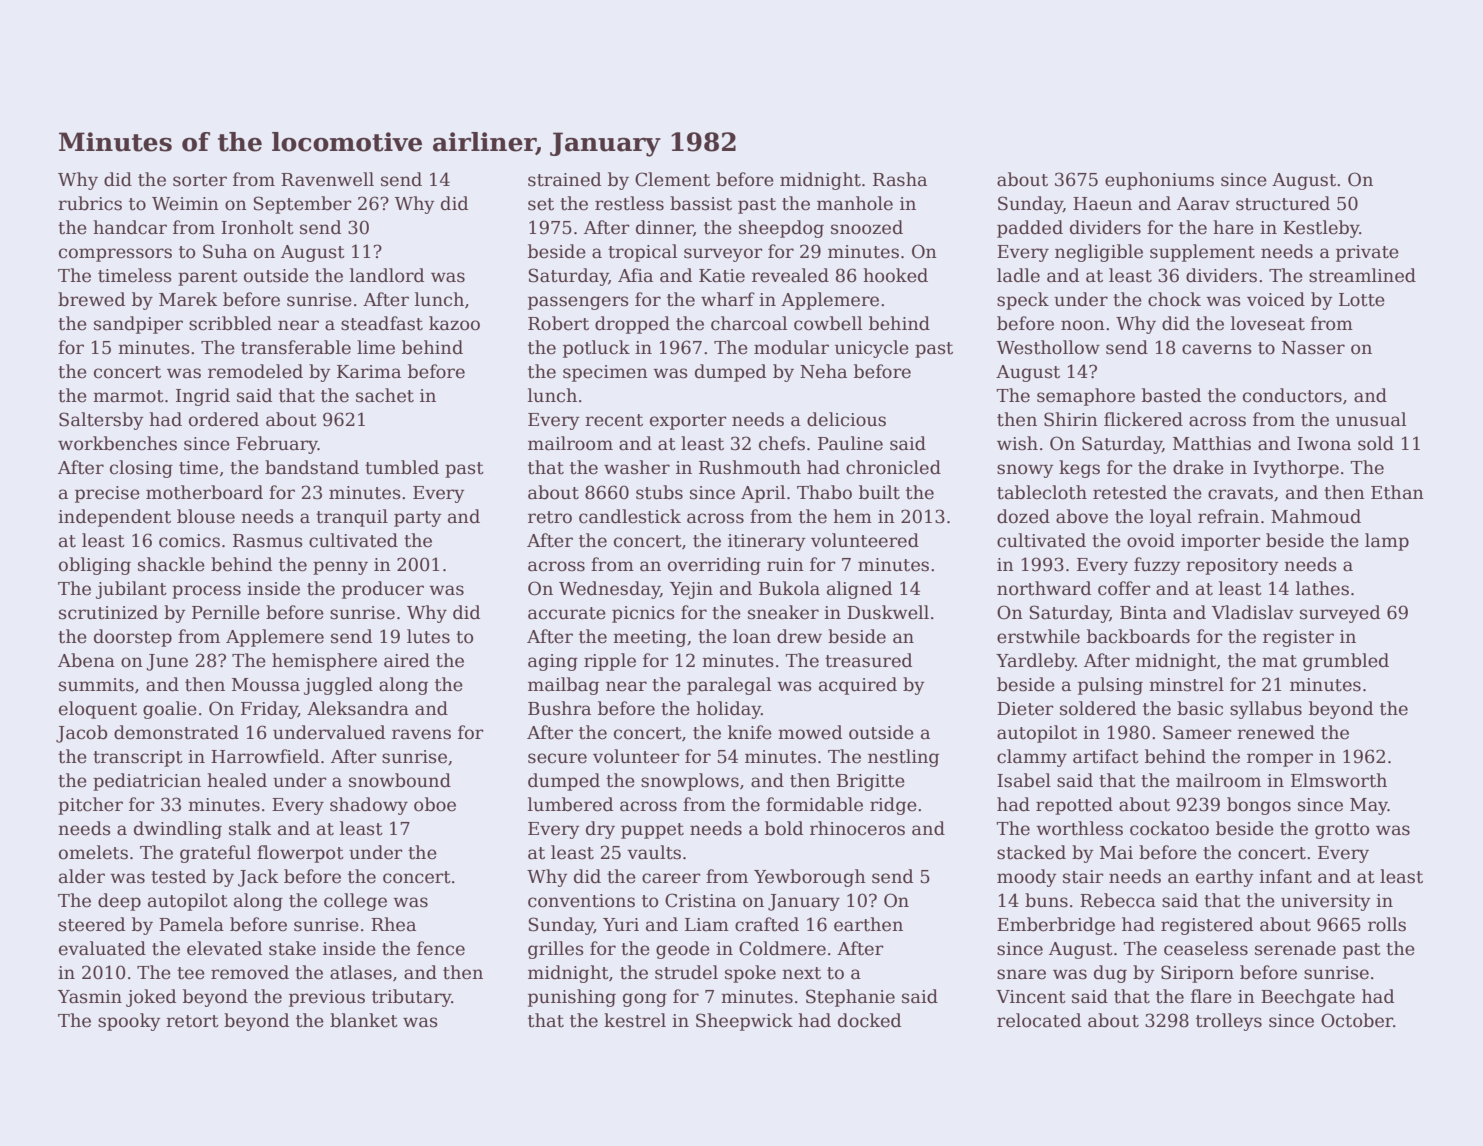 This screenshot has height=1146, width=1483. Describe the element at coordinates (129, 1022) in the screenshot. I see `spooky` at that location.
